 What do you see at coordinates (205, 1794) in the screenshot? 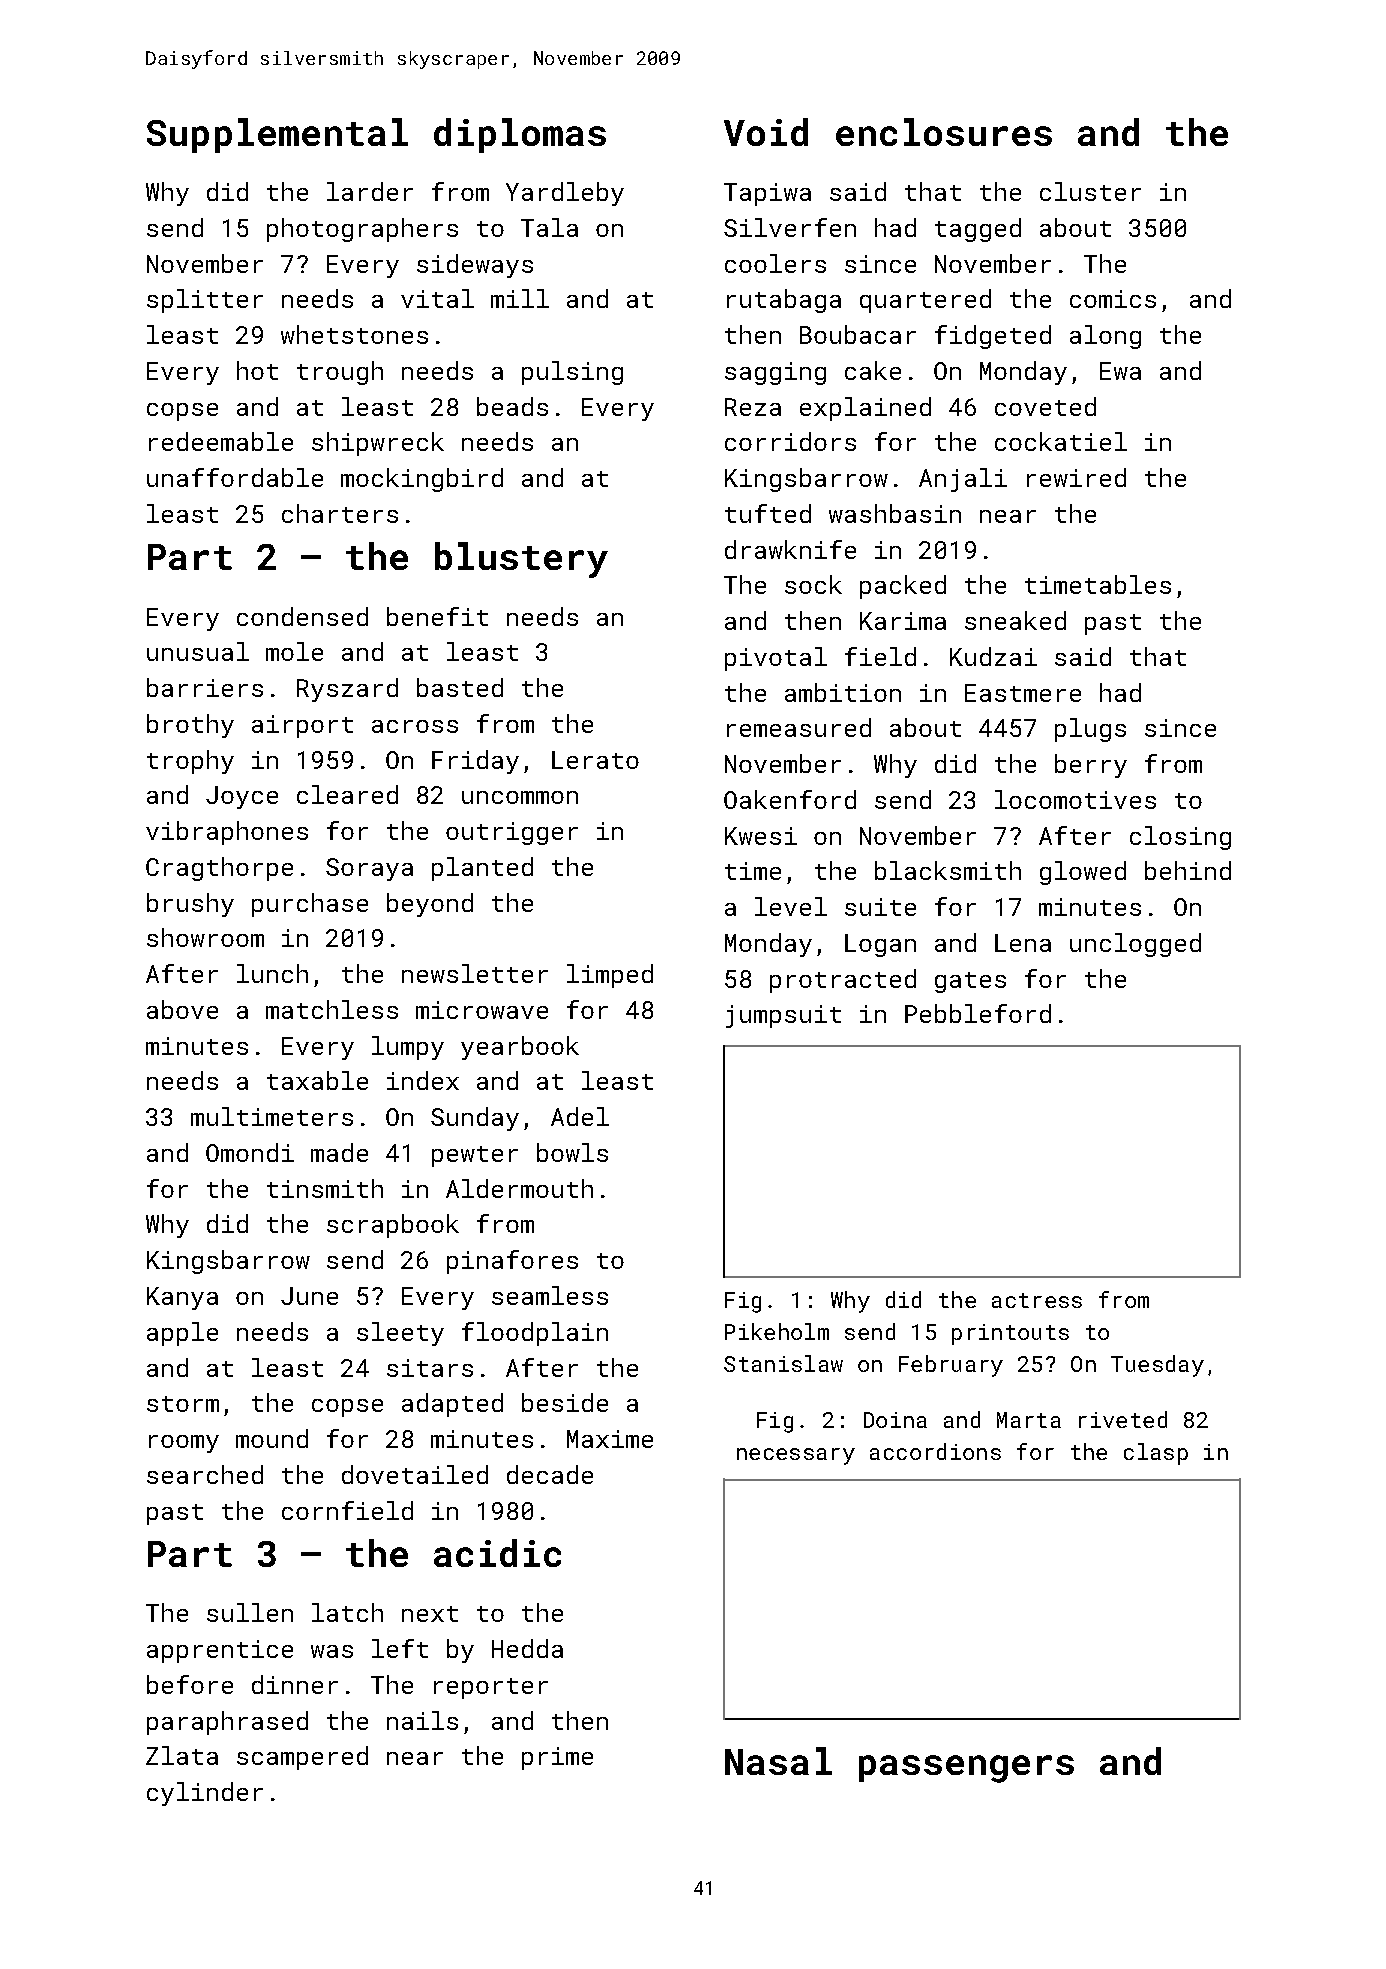
I see `cylinder` at bounding box center [205, 1794].
